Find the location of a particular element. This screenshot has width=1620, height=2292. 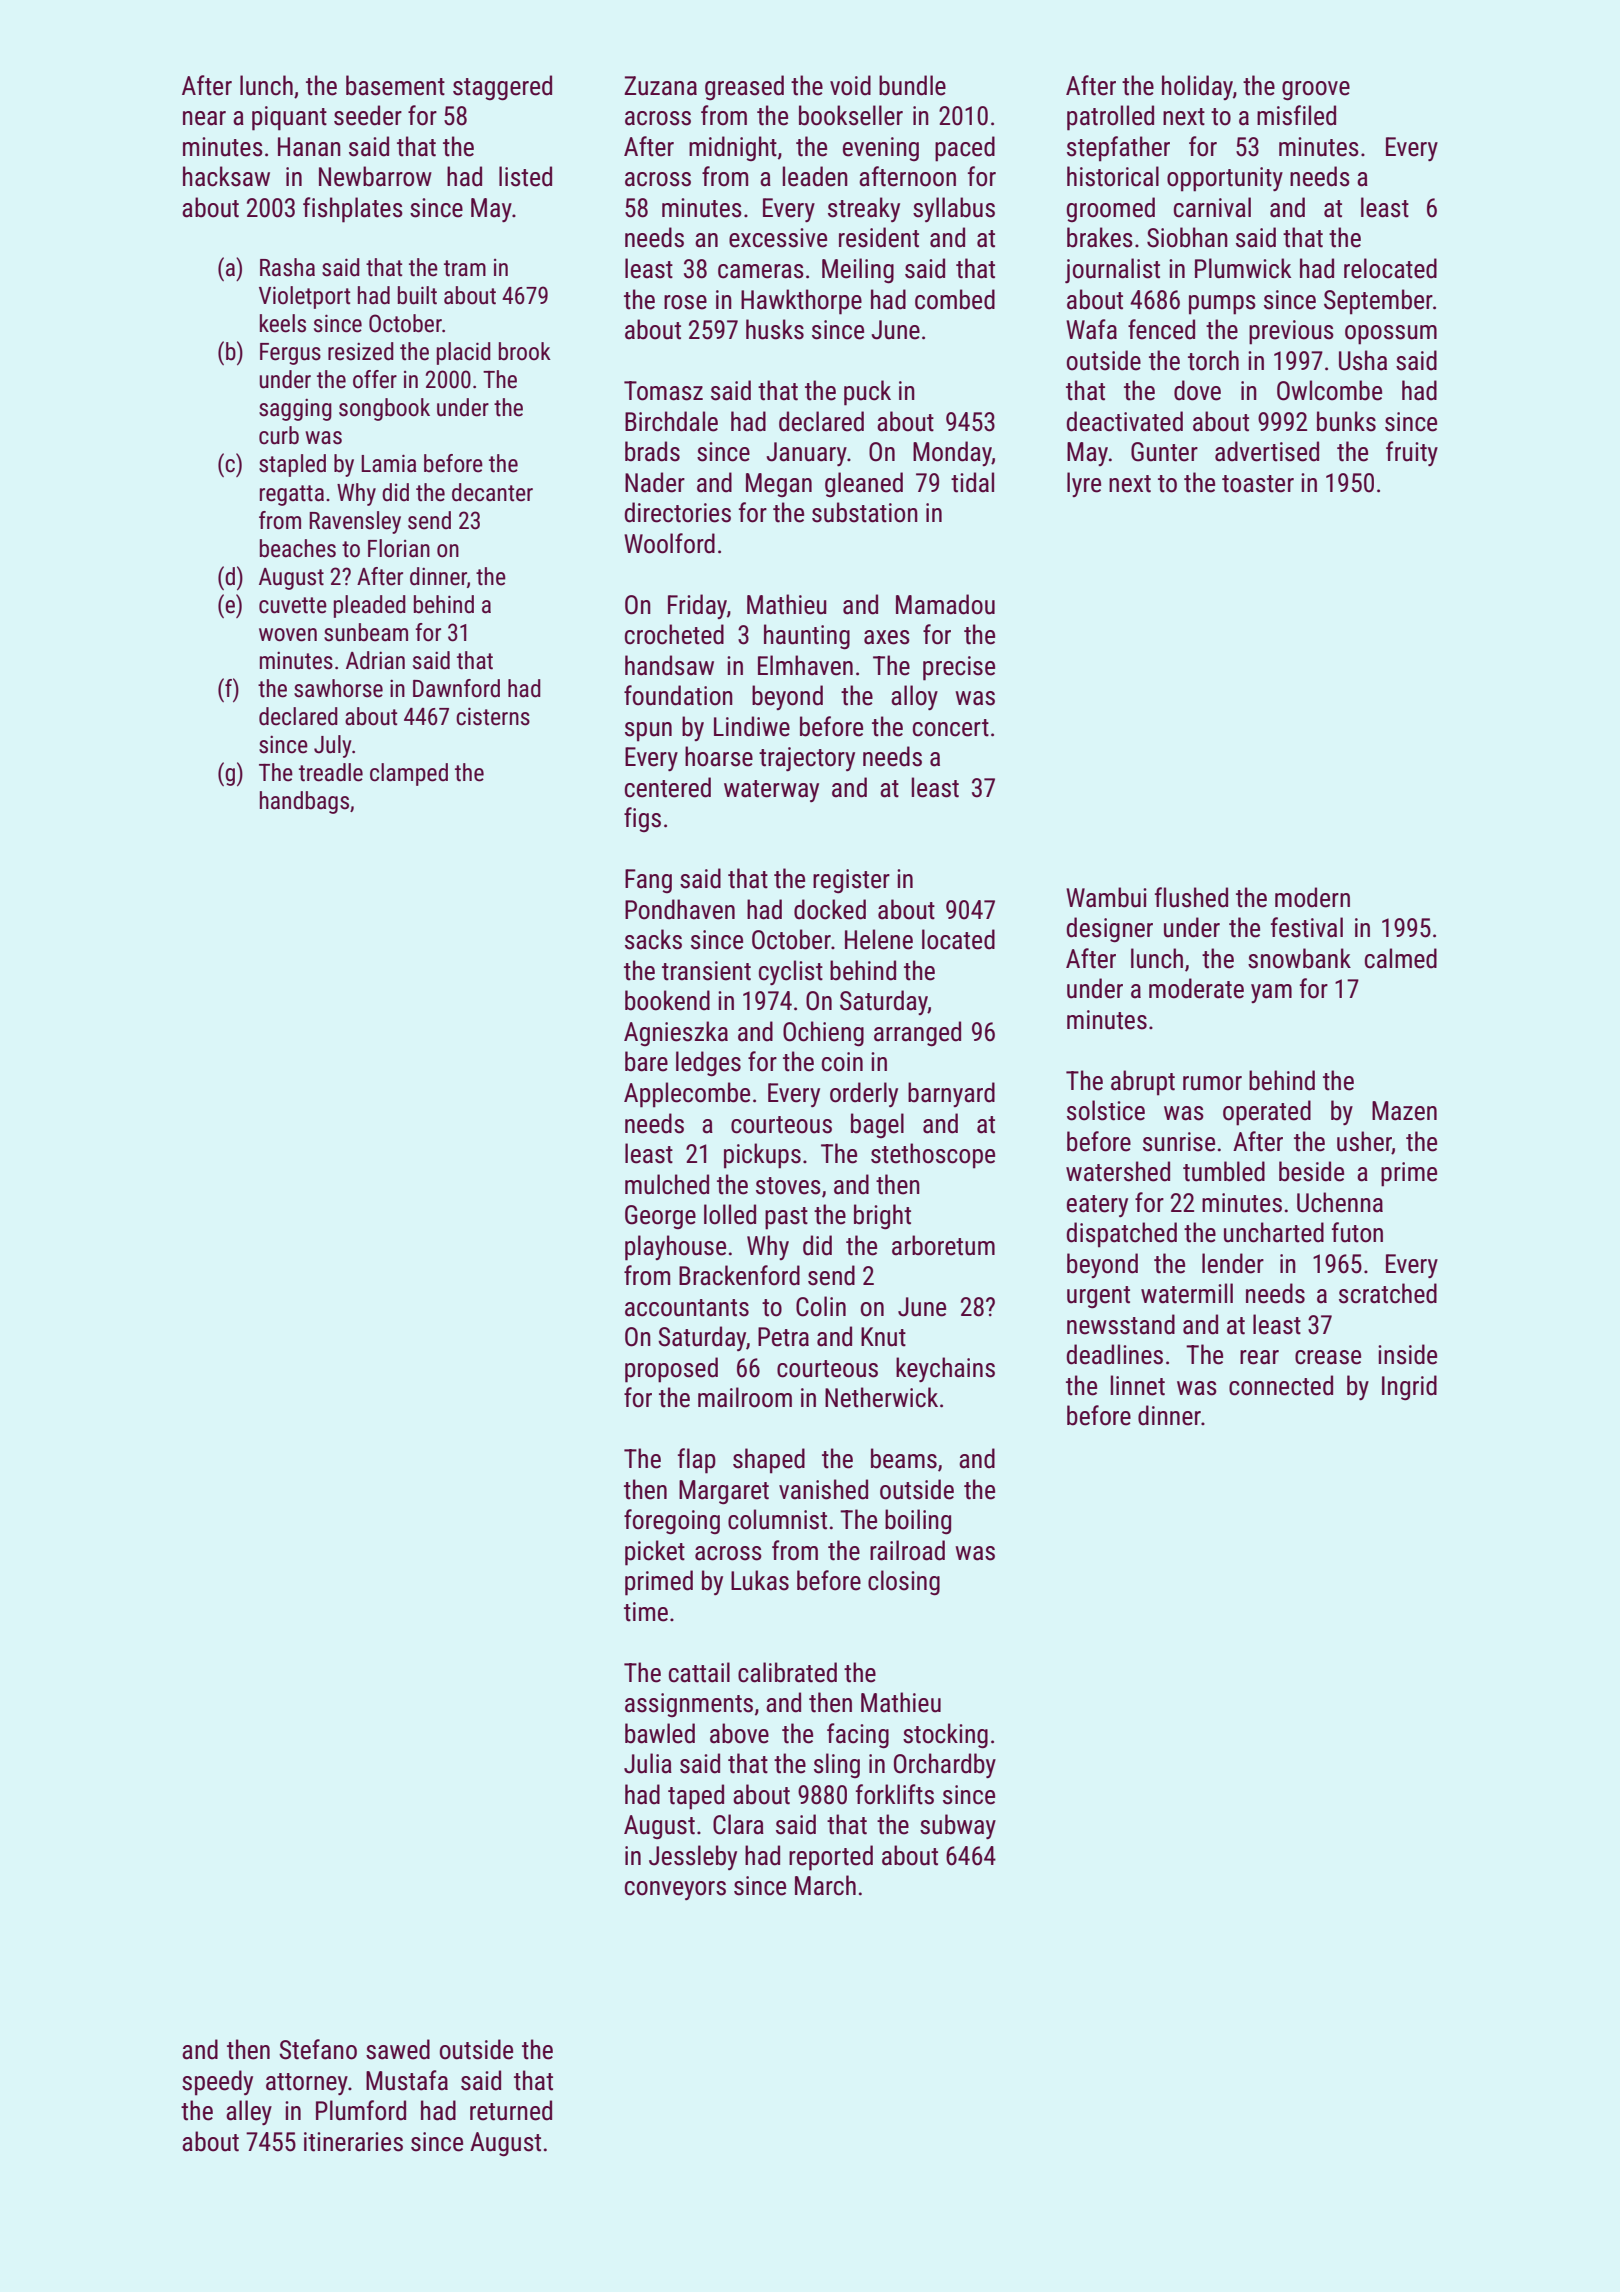

rumor is located at coordinates (1212, 1083).
